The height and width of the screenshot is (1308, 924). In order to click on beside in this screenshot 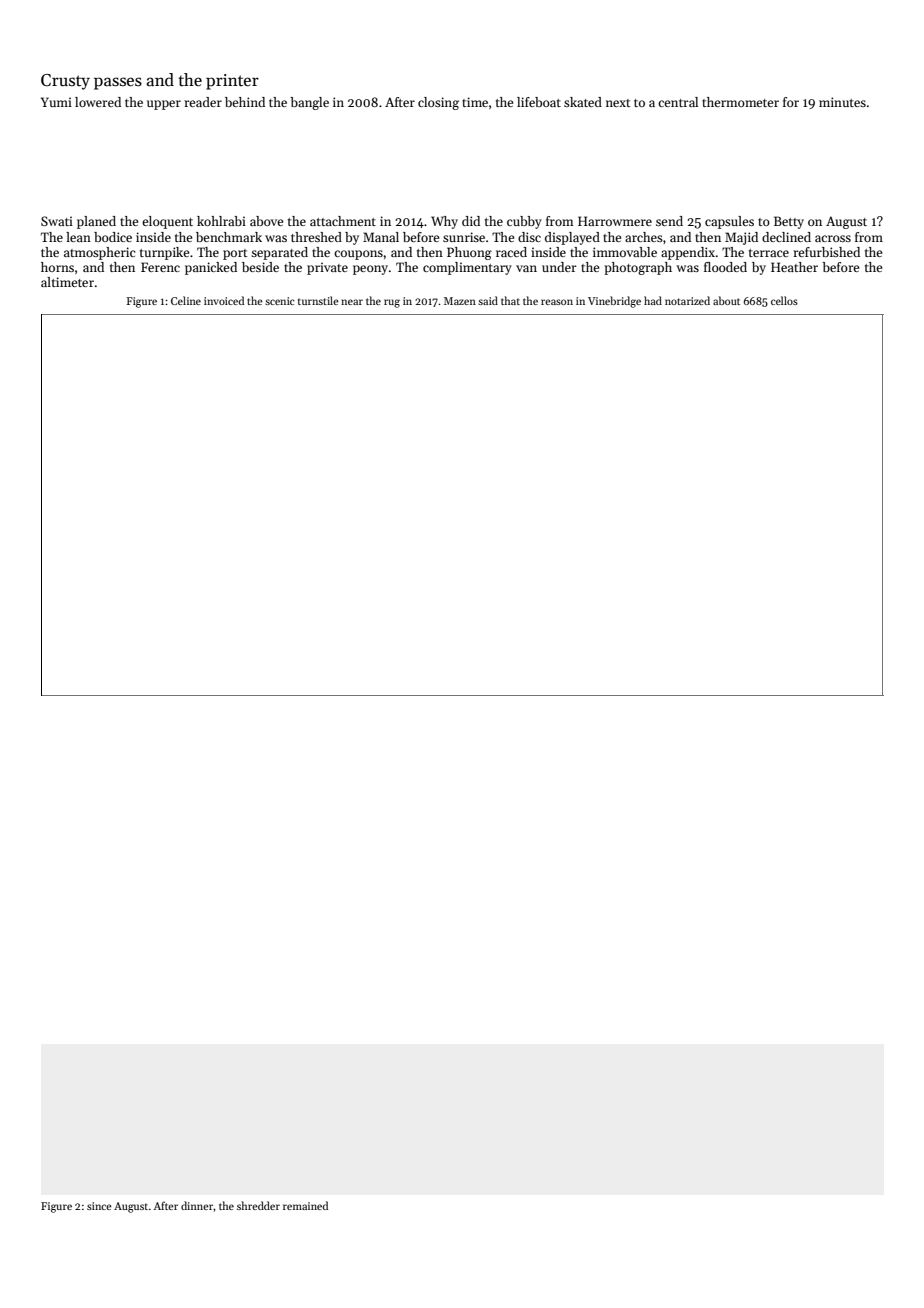, I will do `click(260, 267)`.
